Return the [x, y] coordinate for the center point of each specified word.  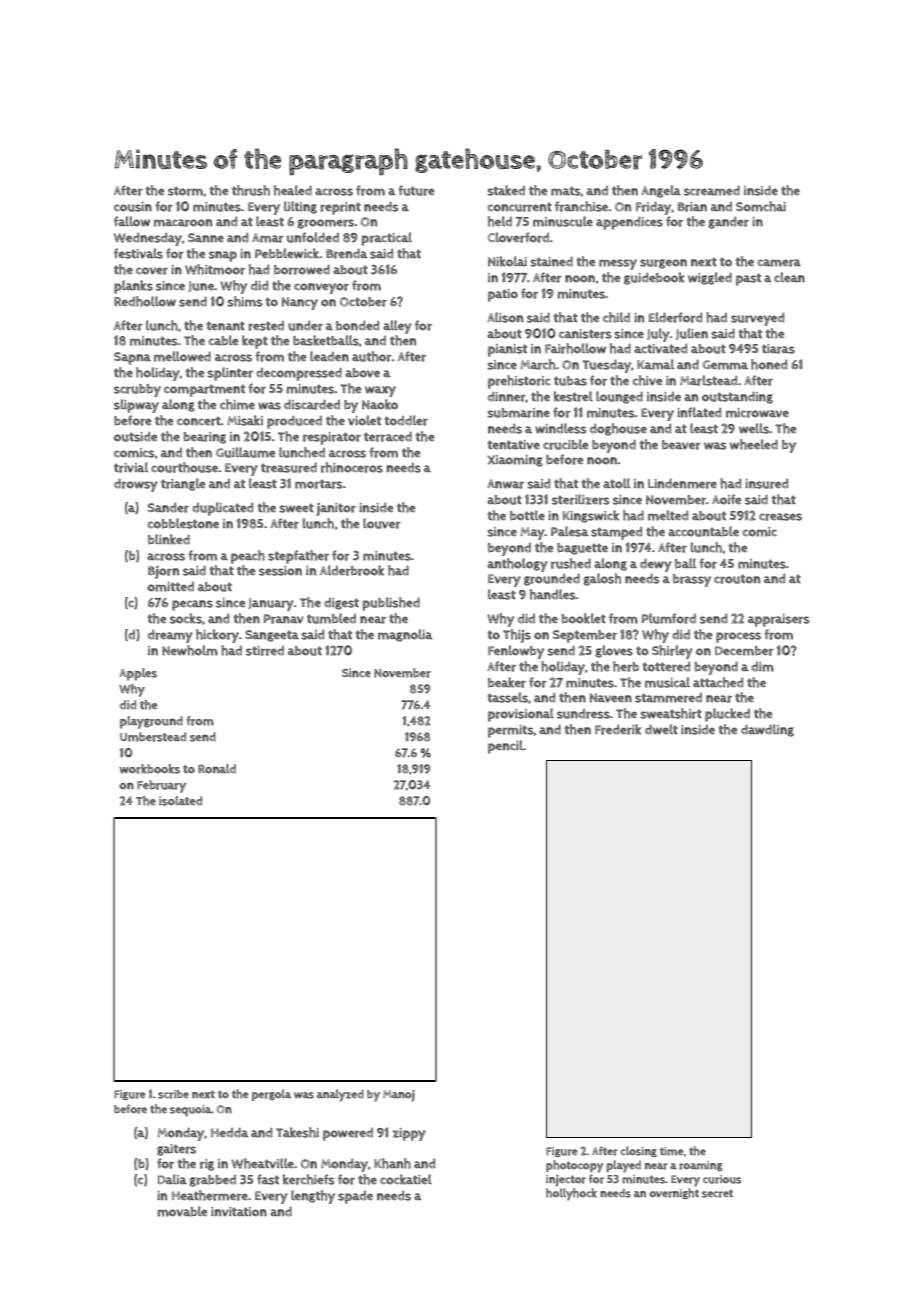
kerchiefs [309, 1179]
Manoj [399, 1096]
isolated [180, 801]
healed [293, 190]
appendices [629, 223]
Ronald [217, 769]
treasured [289, 467]
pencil [505, 747]
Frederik [618, 729]
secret [717, 1193]
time [671, 1151]
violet [364, 420]
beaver [681, 445]
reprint [340, 208]
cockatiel [406, 1179]
